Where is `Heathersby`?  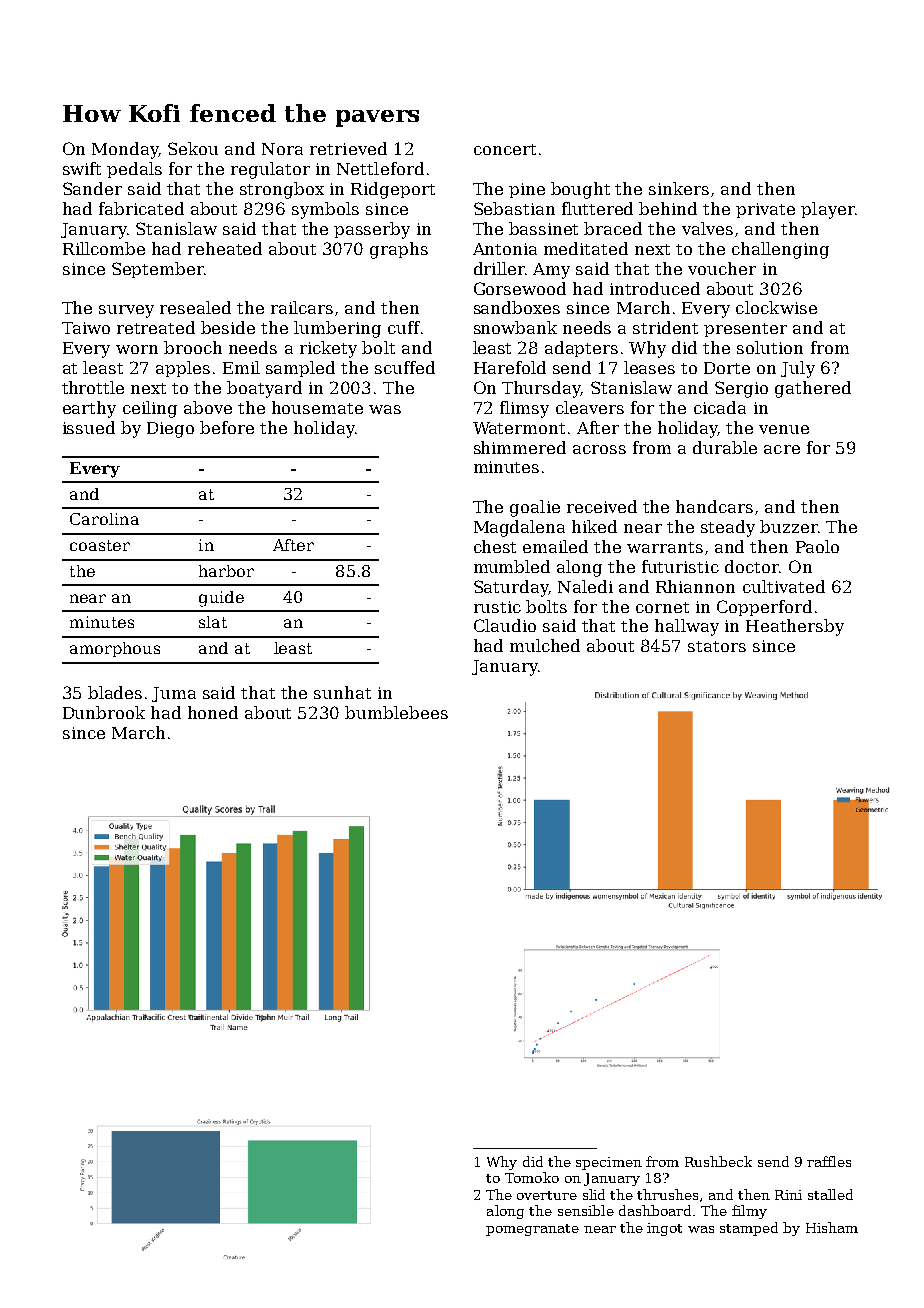
Heathersby is located at coordinates (795, 627).
